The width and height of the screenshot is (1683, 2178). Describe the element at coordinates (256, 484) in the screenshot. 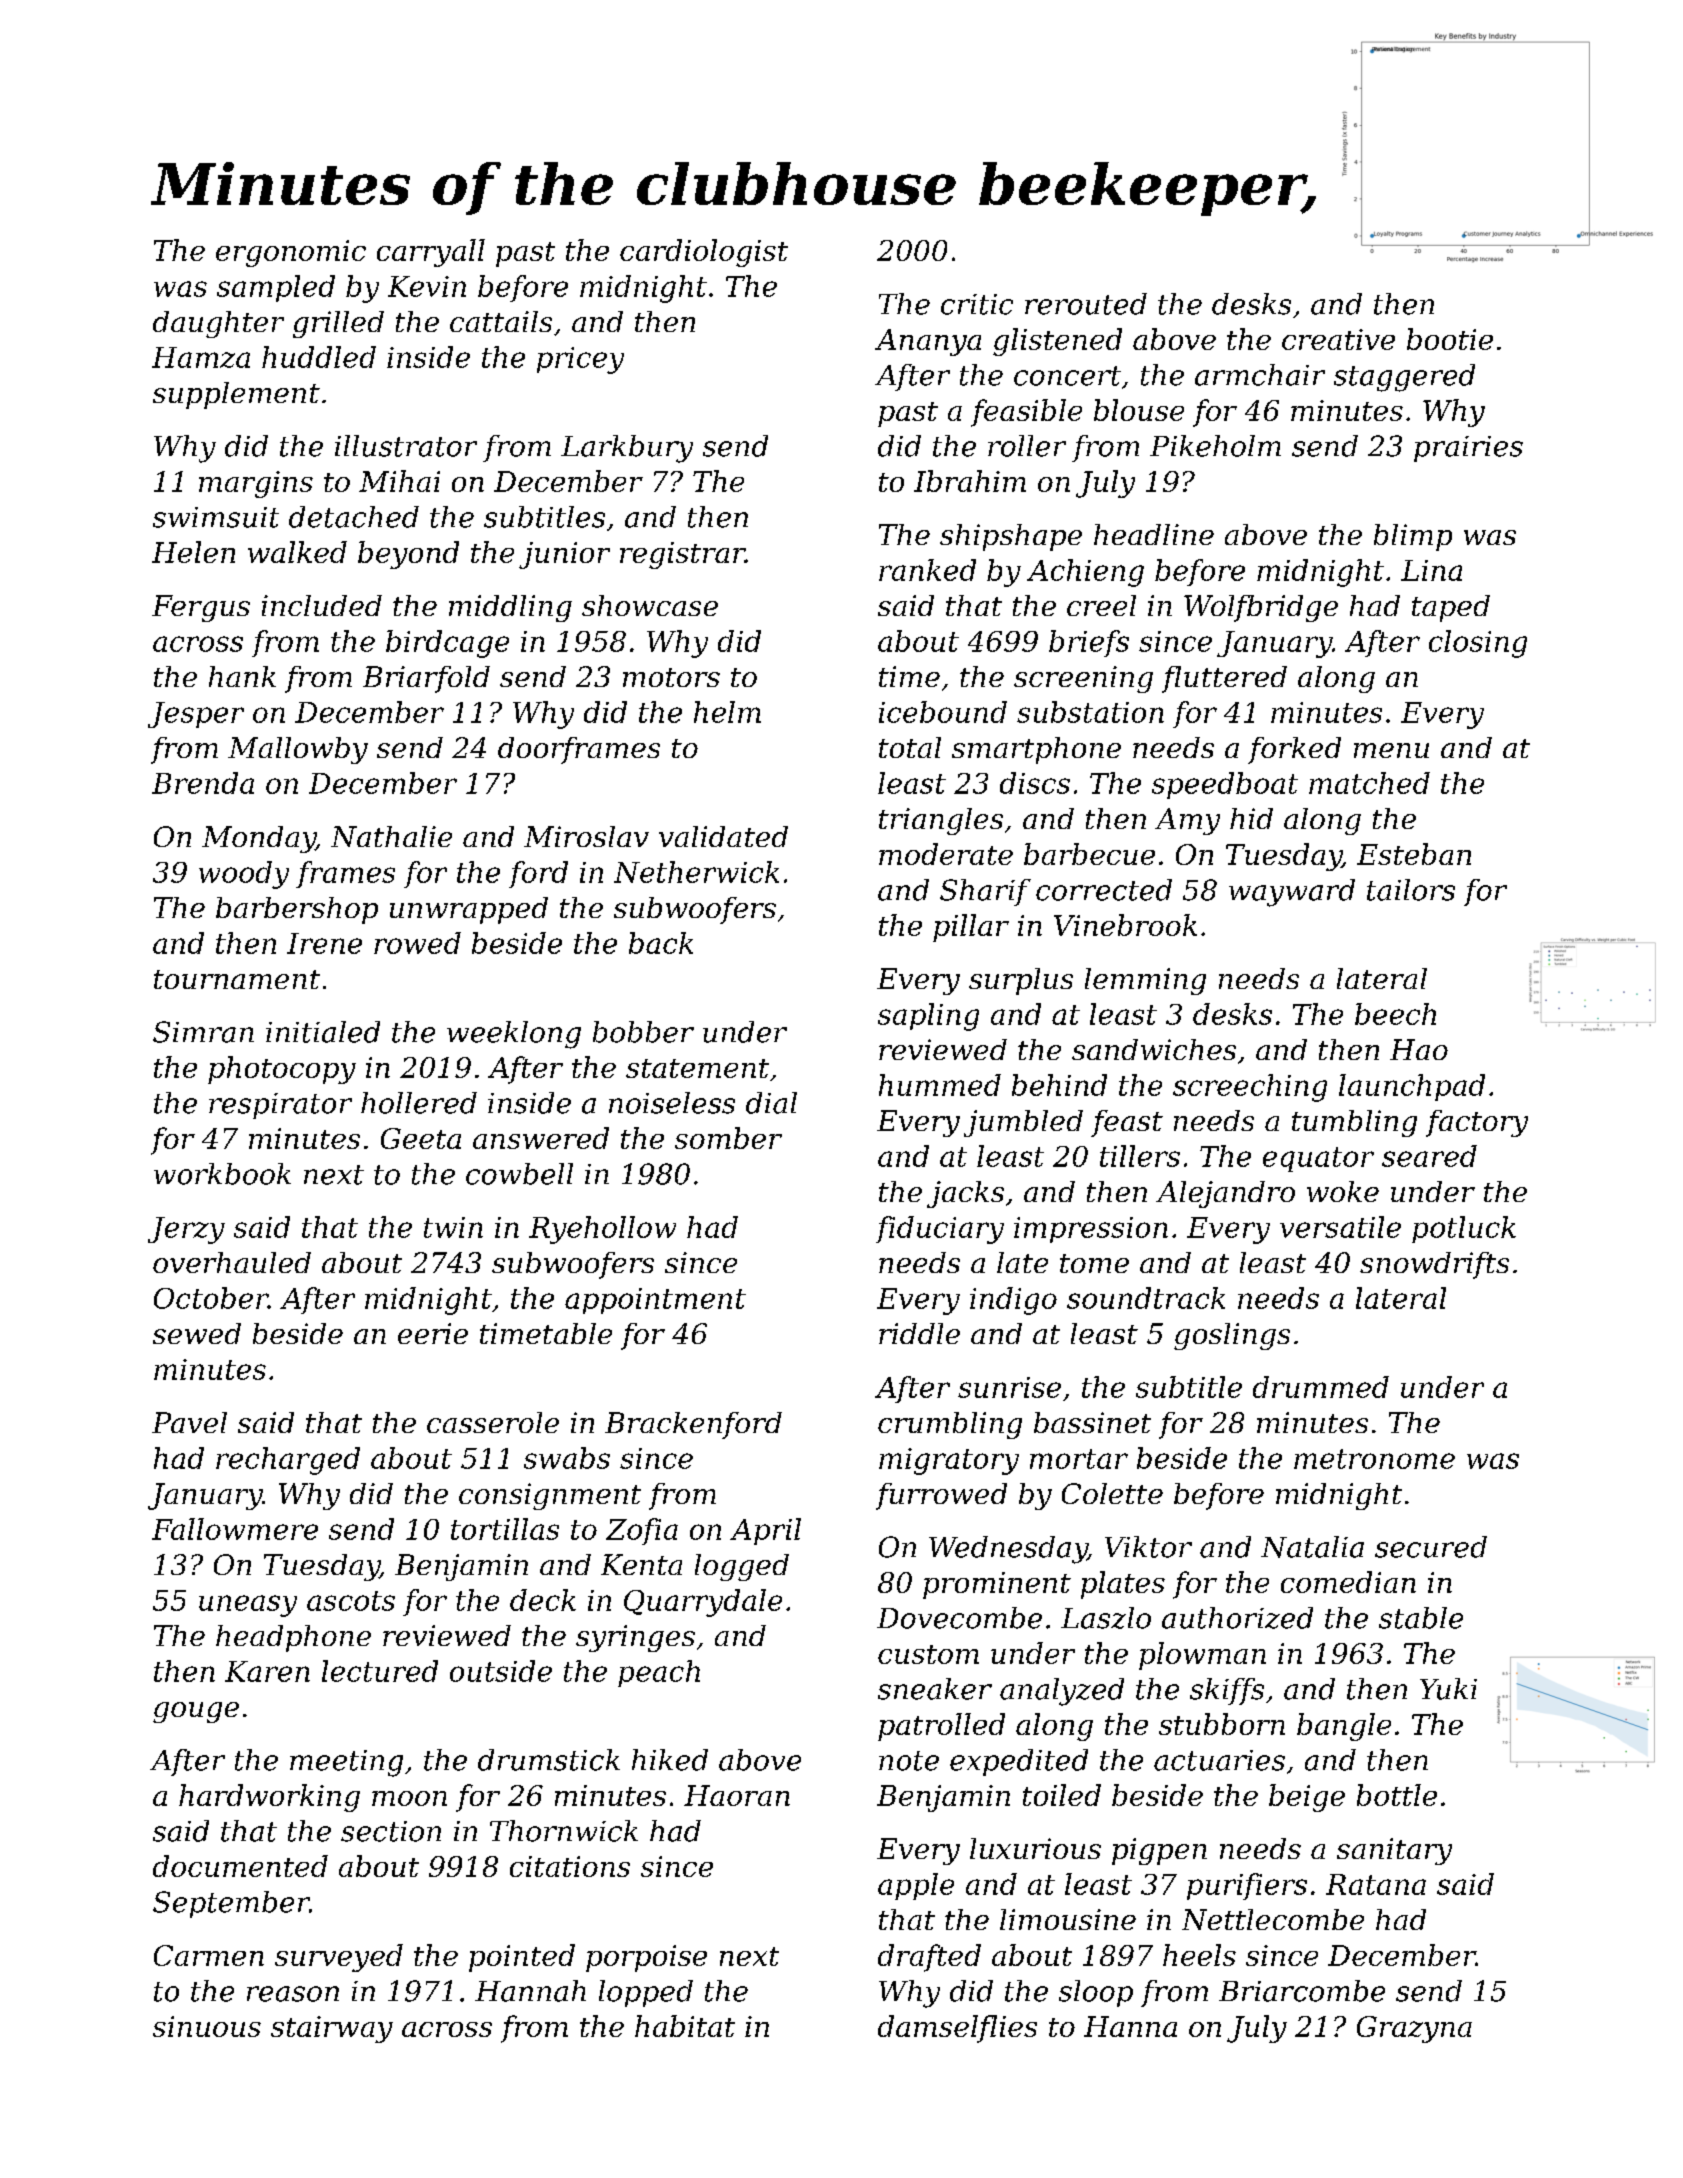

I see `margins` at that location.
